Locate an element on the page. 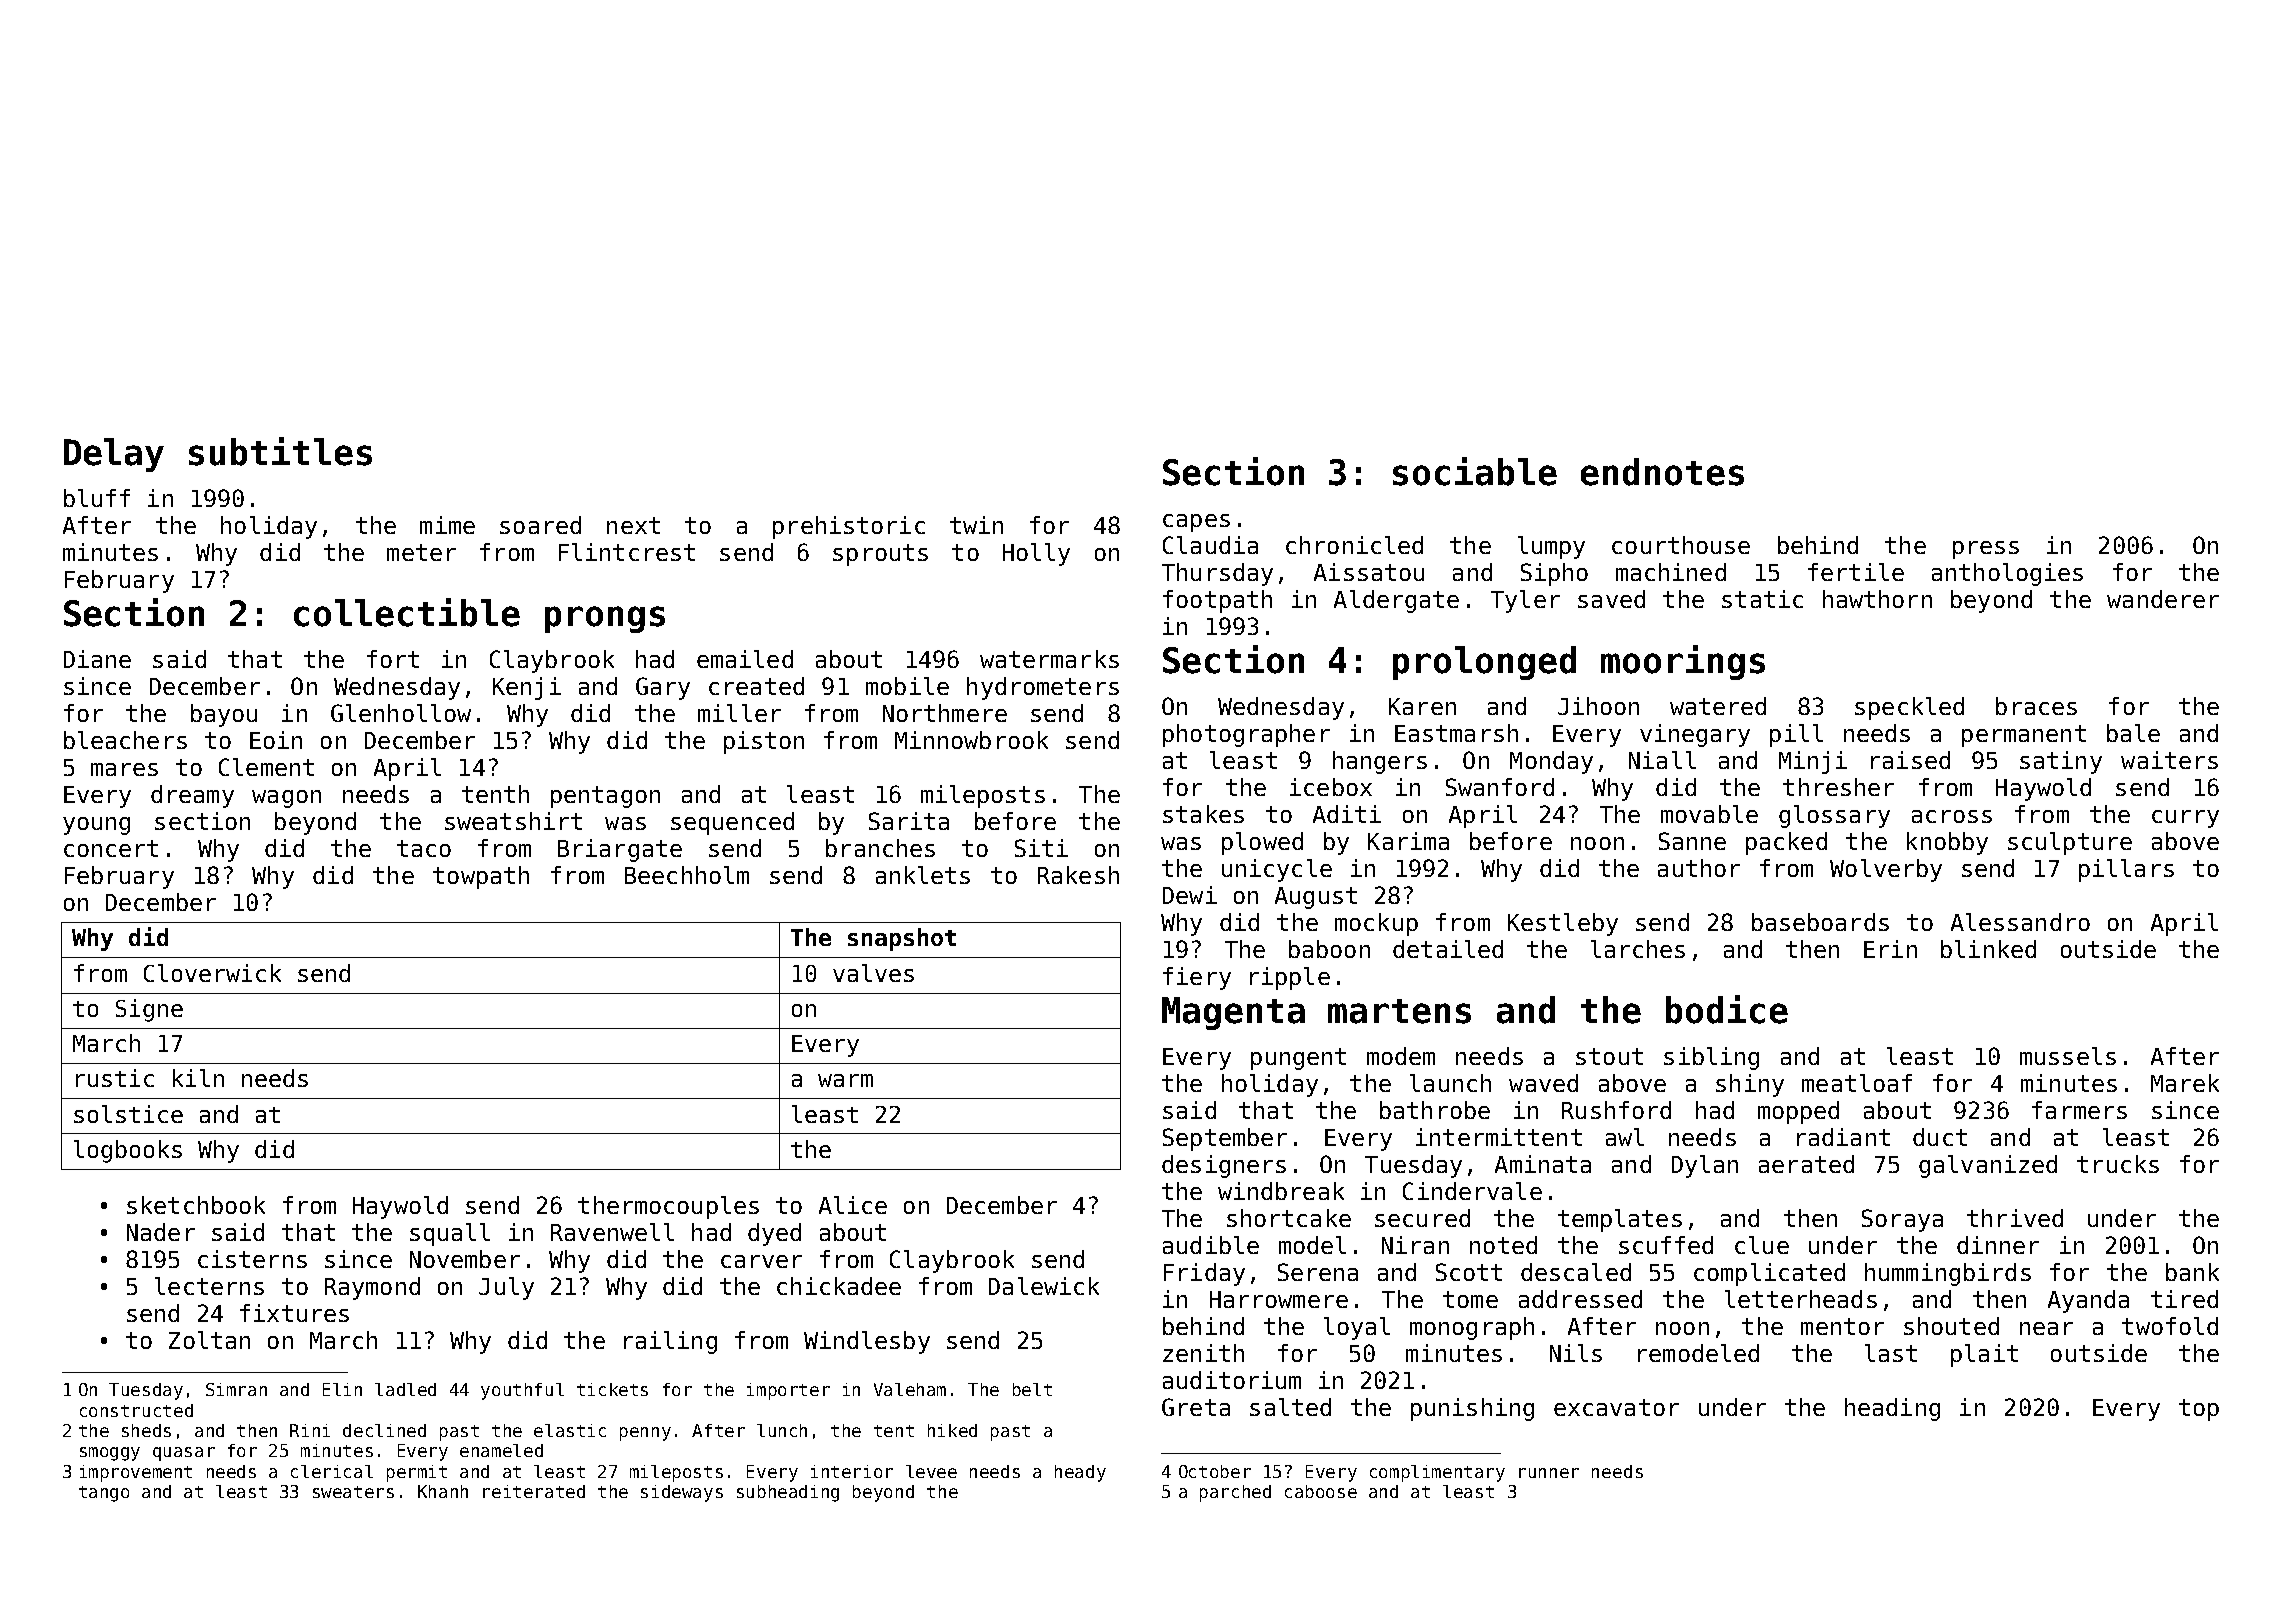  thrived is located at coordinates (2015, 1218).
